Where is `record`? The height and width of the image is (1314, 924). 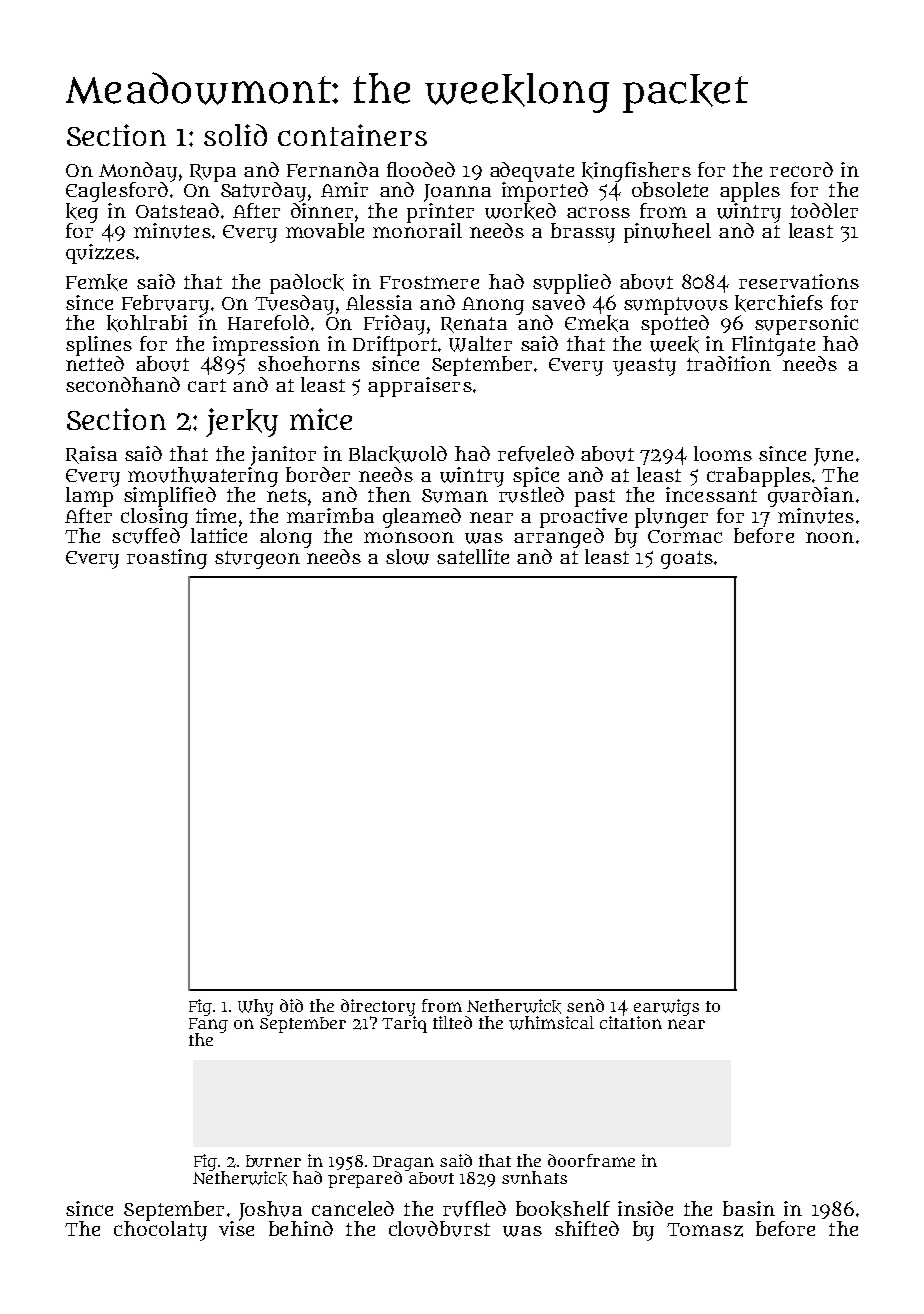
record is located at coordinates (801, 169).
